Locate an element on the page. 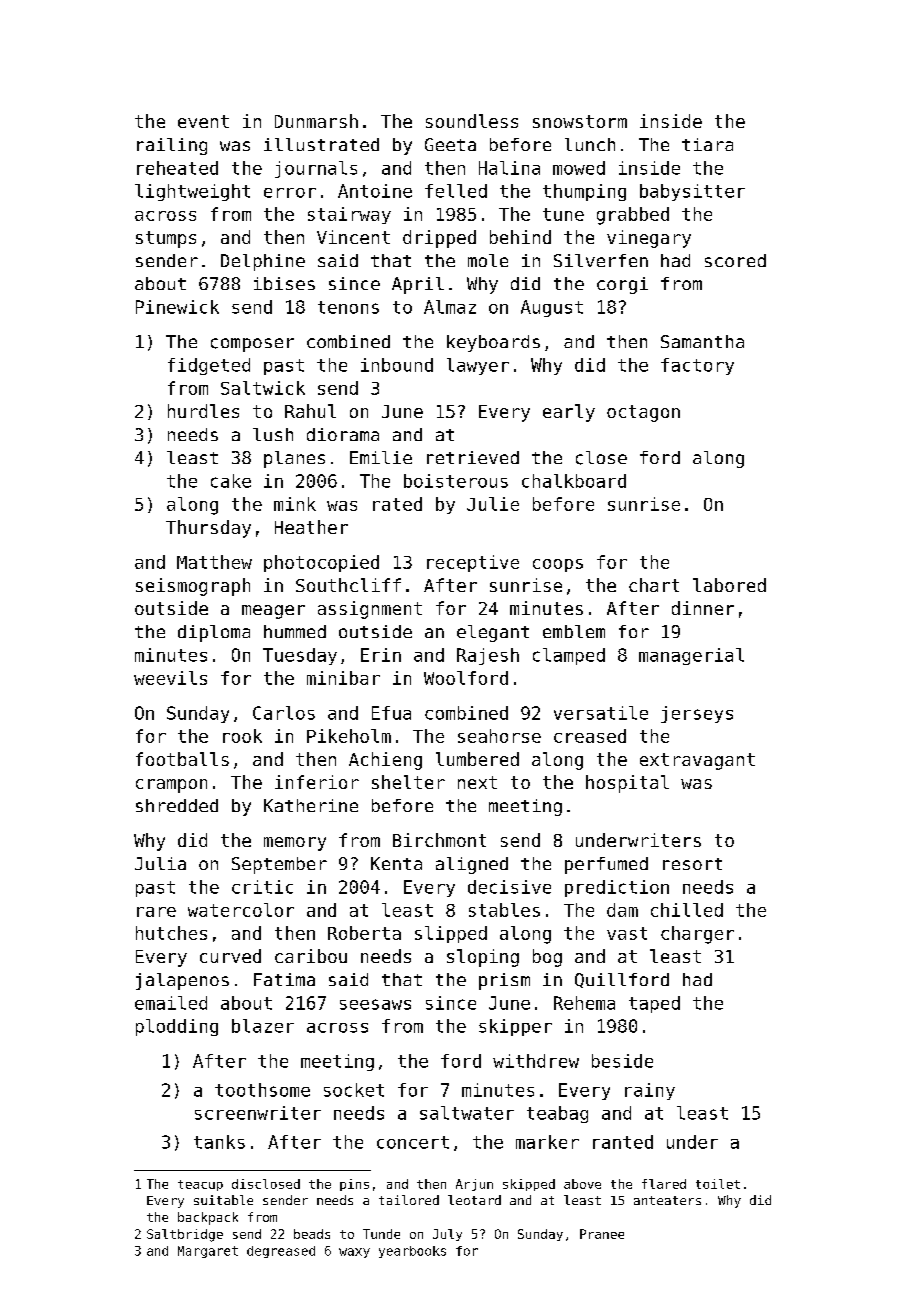 This page has height=1316, width=908. tiara is located at coordinates (707, 144).
